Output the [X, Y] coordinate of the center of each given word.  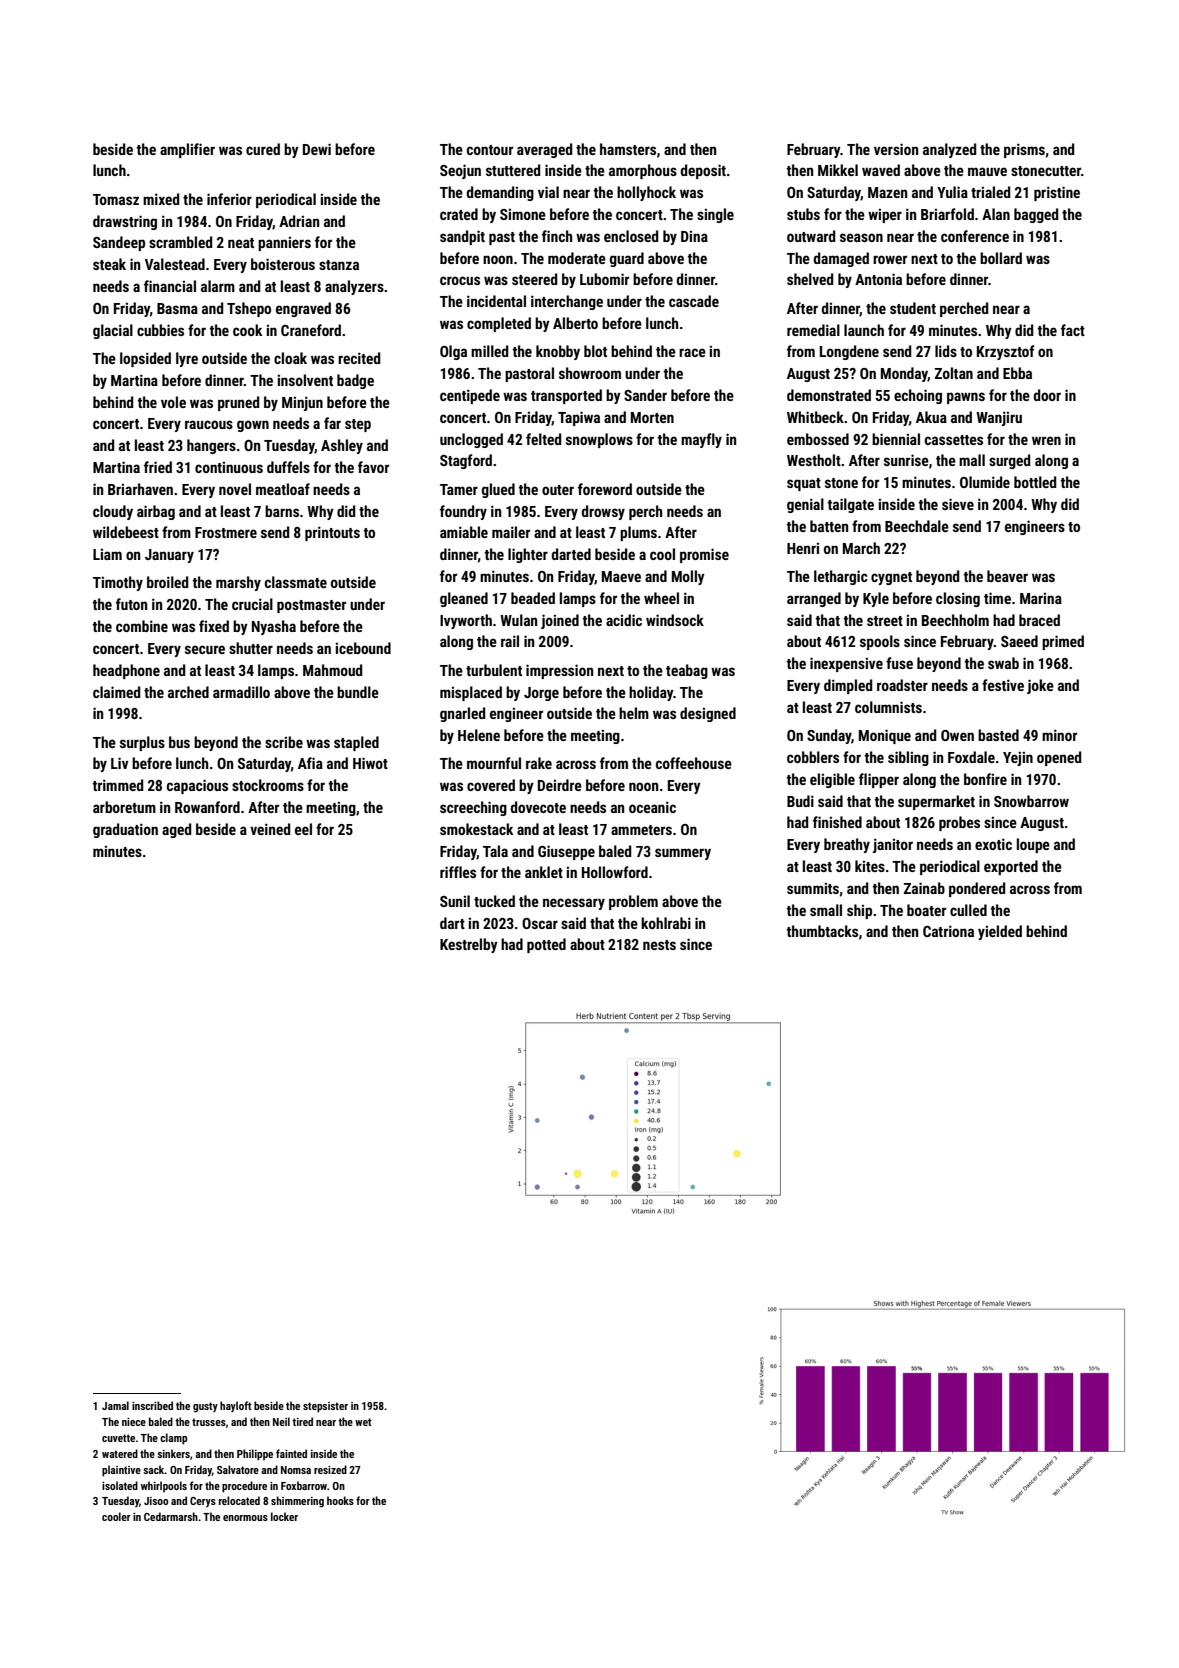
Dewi [317, 149]
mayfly [701, 440]
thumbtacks [822, 931]
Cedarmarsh [171, 1516]
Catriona [948, 931]
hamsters [628, 149]
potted [546, 945]
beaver [1007, 576]
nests [659, 945]
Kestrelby [469, 945]
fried [158, 467]
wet [363, 1422]
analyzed [949, 150]
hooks [340, 1500]
